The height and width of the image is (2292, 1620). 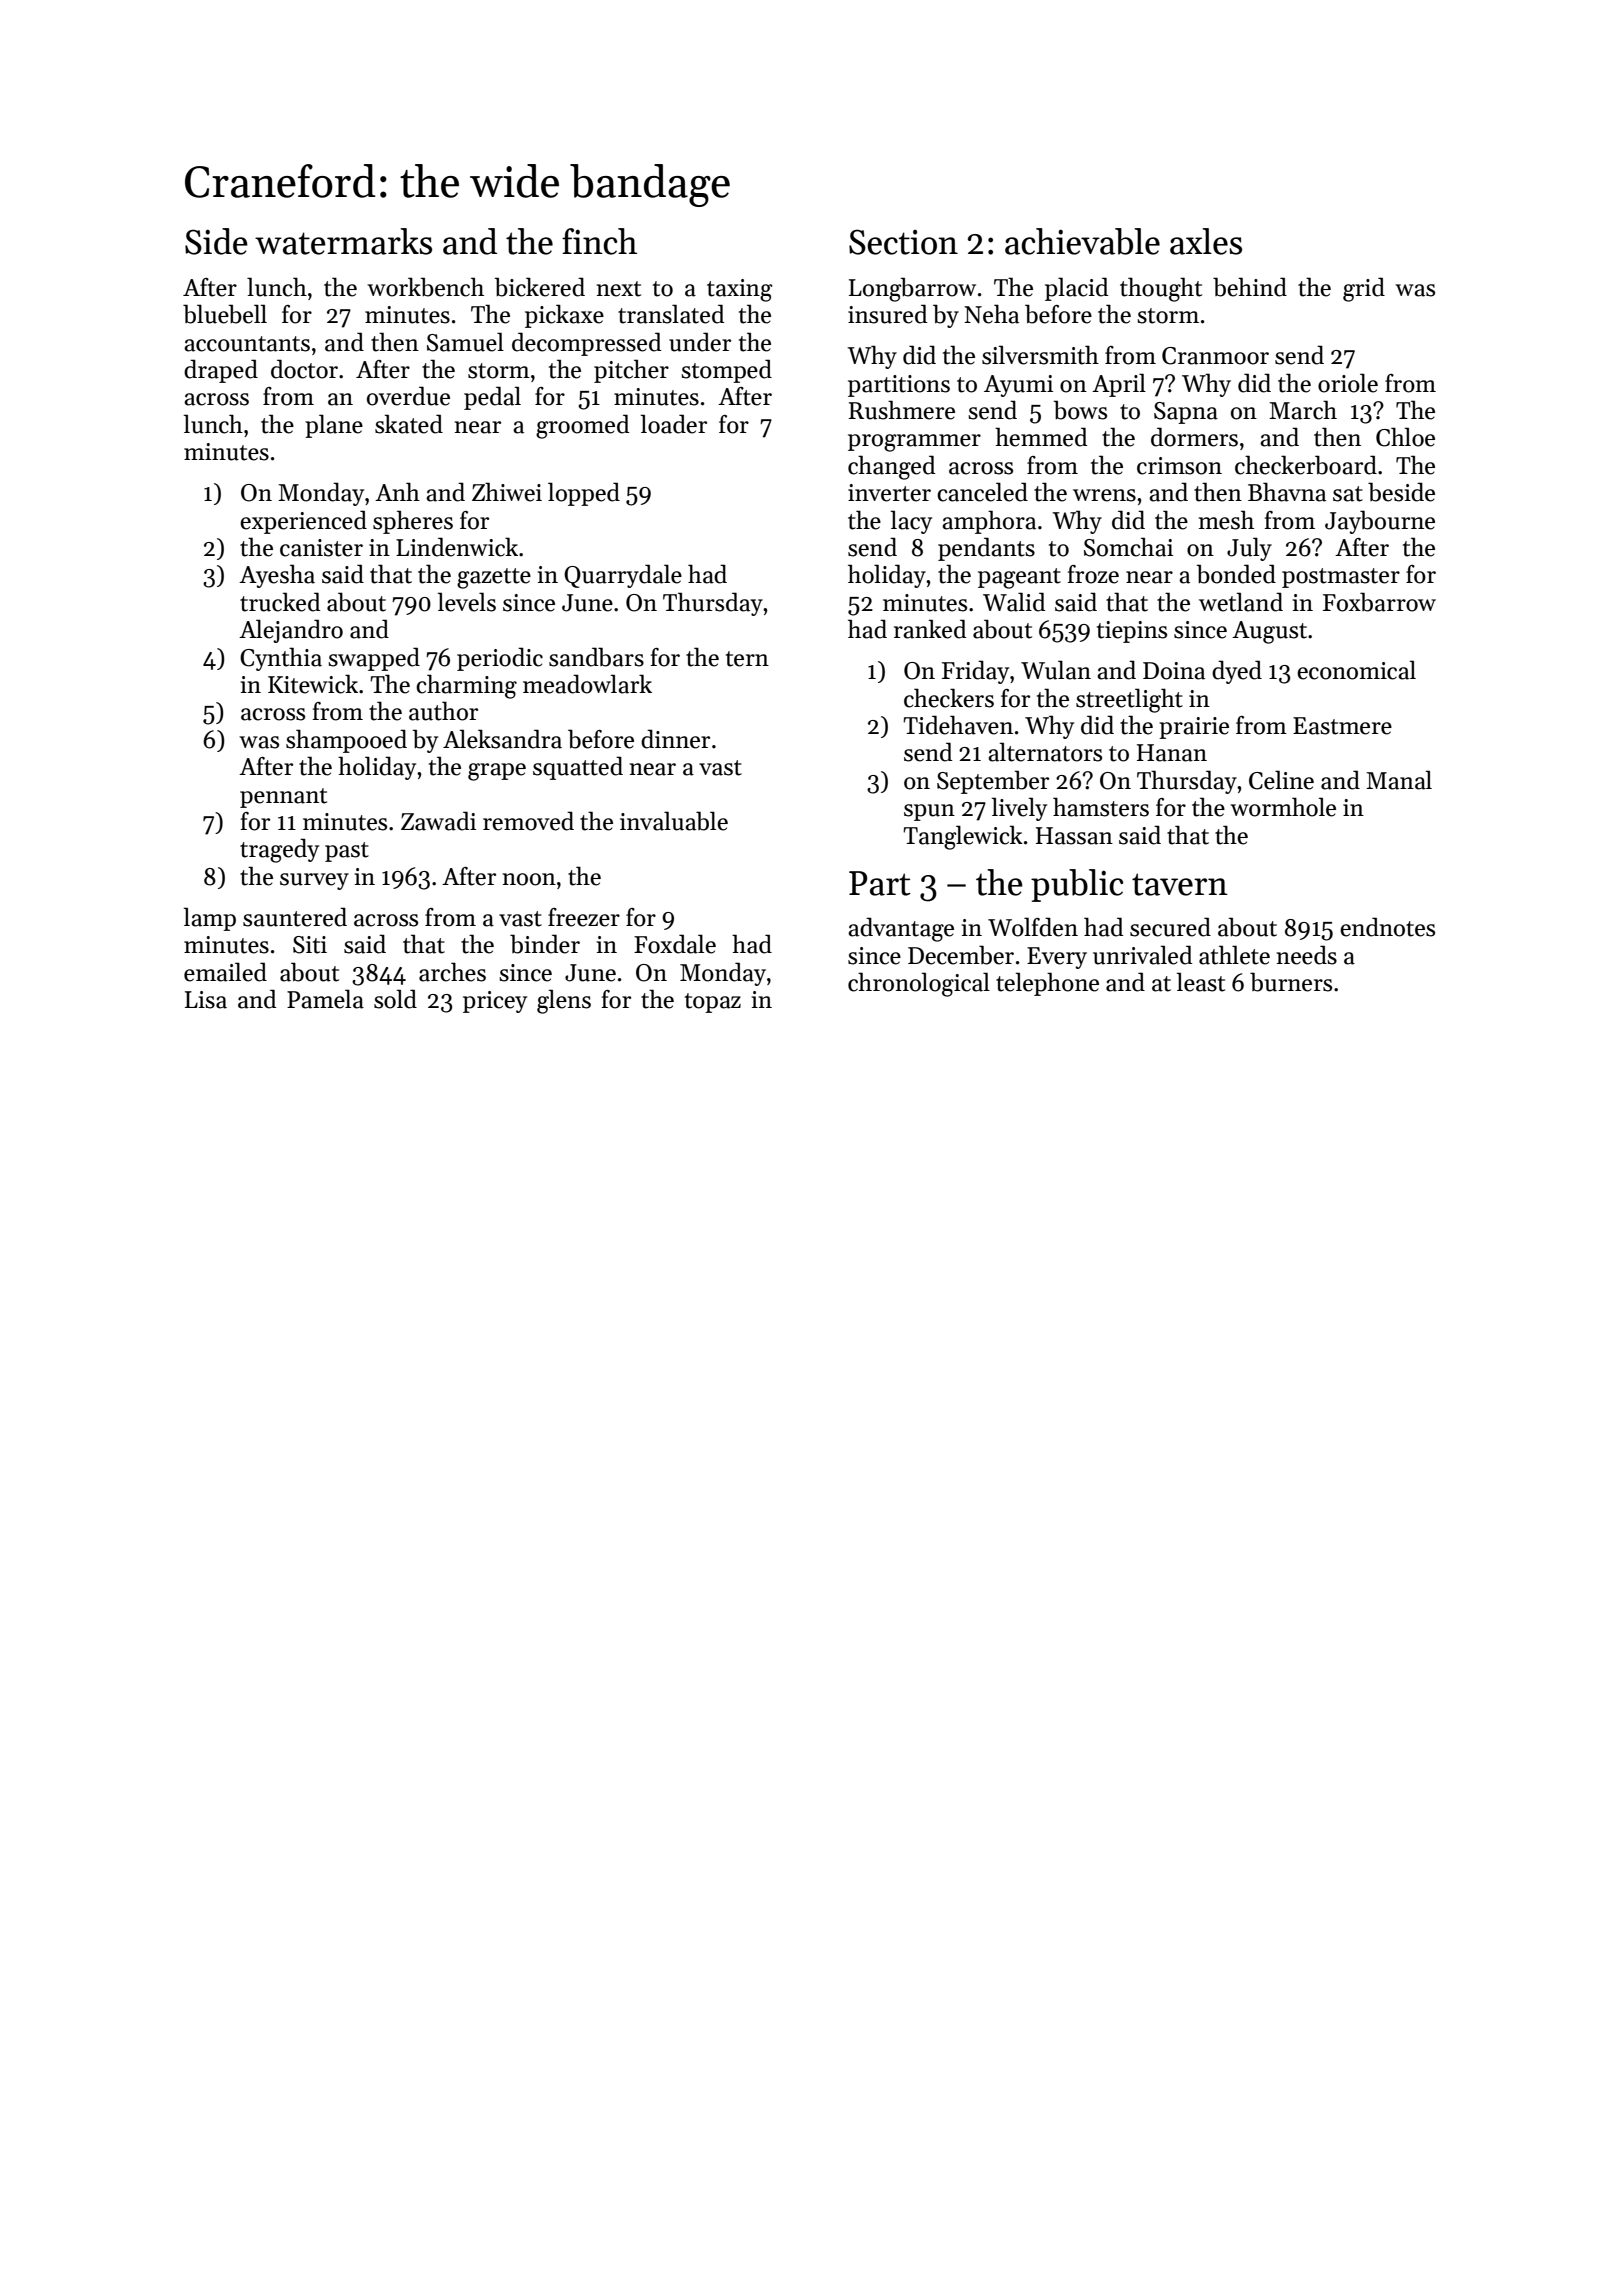 What do you see at coordinates (343, 241) in the image?
I see `watermarks` at bounding box center [343, 241].
